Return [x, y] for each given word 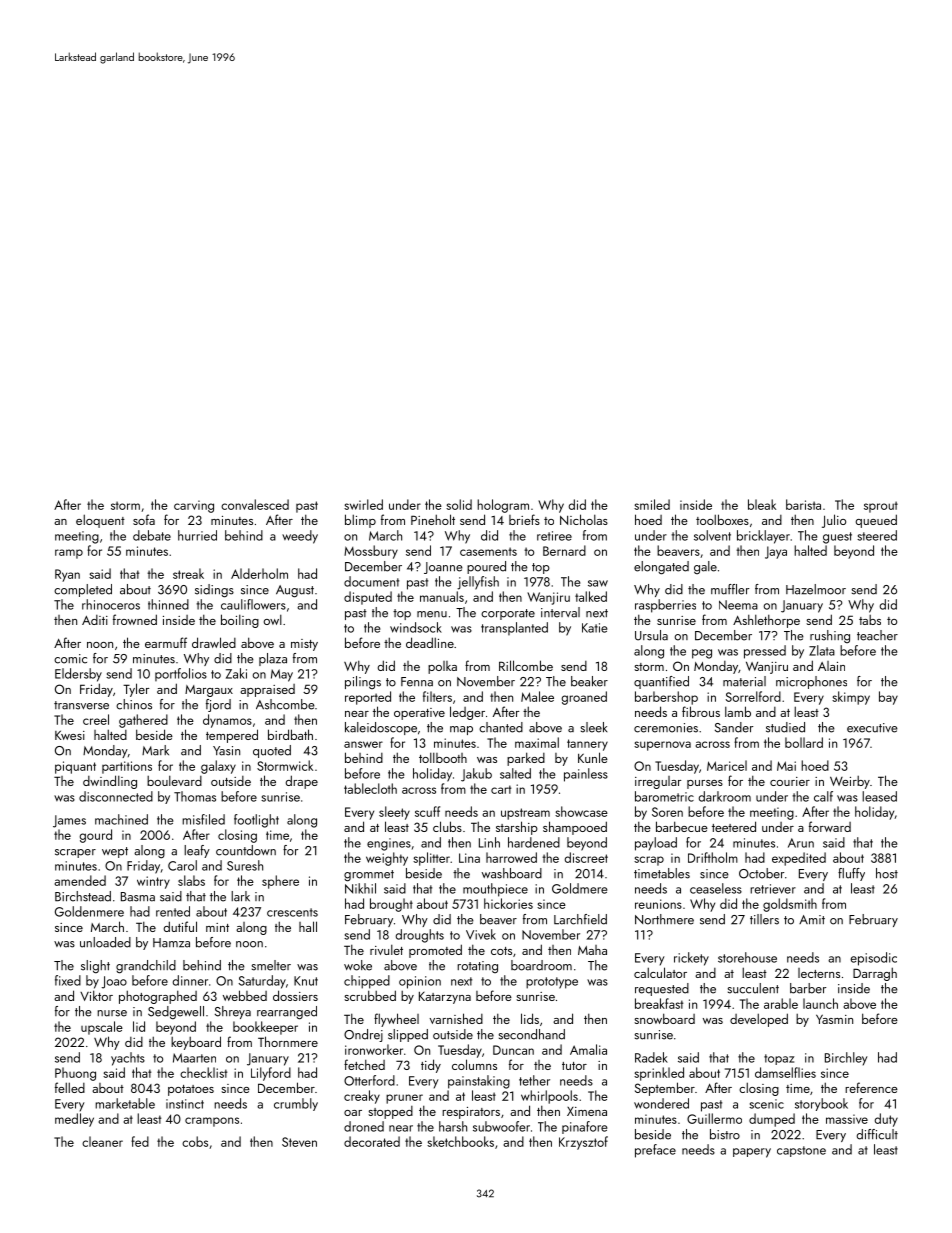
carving [194, 506]
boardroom [541, 965]
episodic [873, 959]
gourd [95, 836]
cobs [195, 1141]
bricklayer [763, 537]
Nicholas [584, 519]
